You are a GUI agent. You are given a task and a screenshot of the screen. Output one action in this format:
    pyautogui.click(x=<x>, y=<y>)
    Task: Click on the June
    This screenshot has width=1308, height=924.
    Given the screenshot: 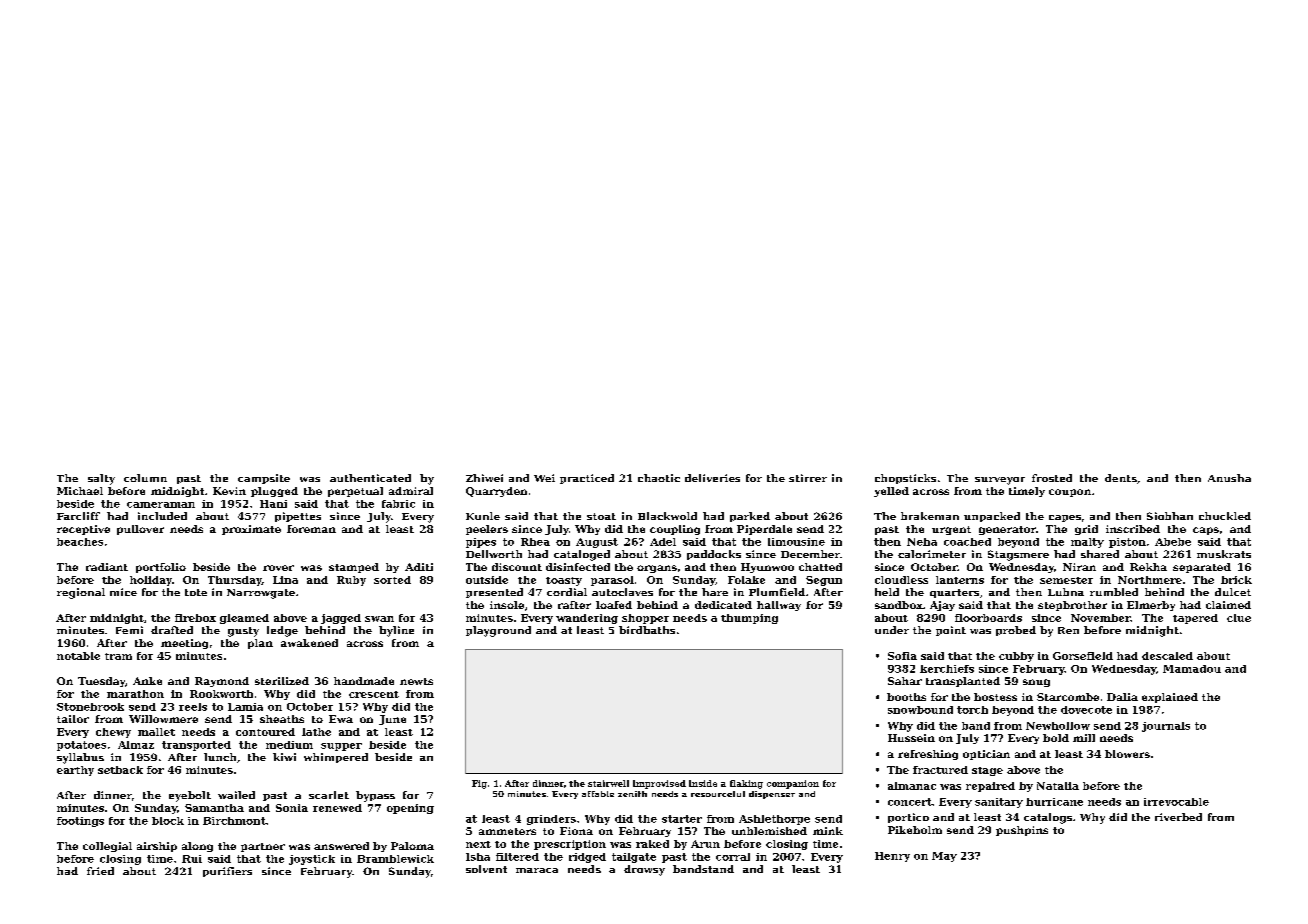 What is the action you would take?
    pyautogui.click(x=392, y=720)
